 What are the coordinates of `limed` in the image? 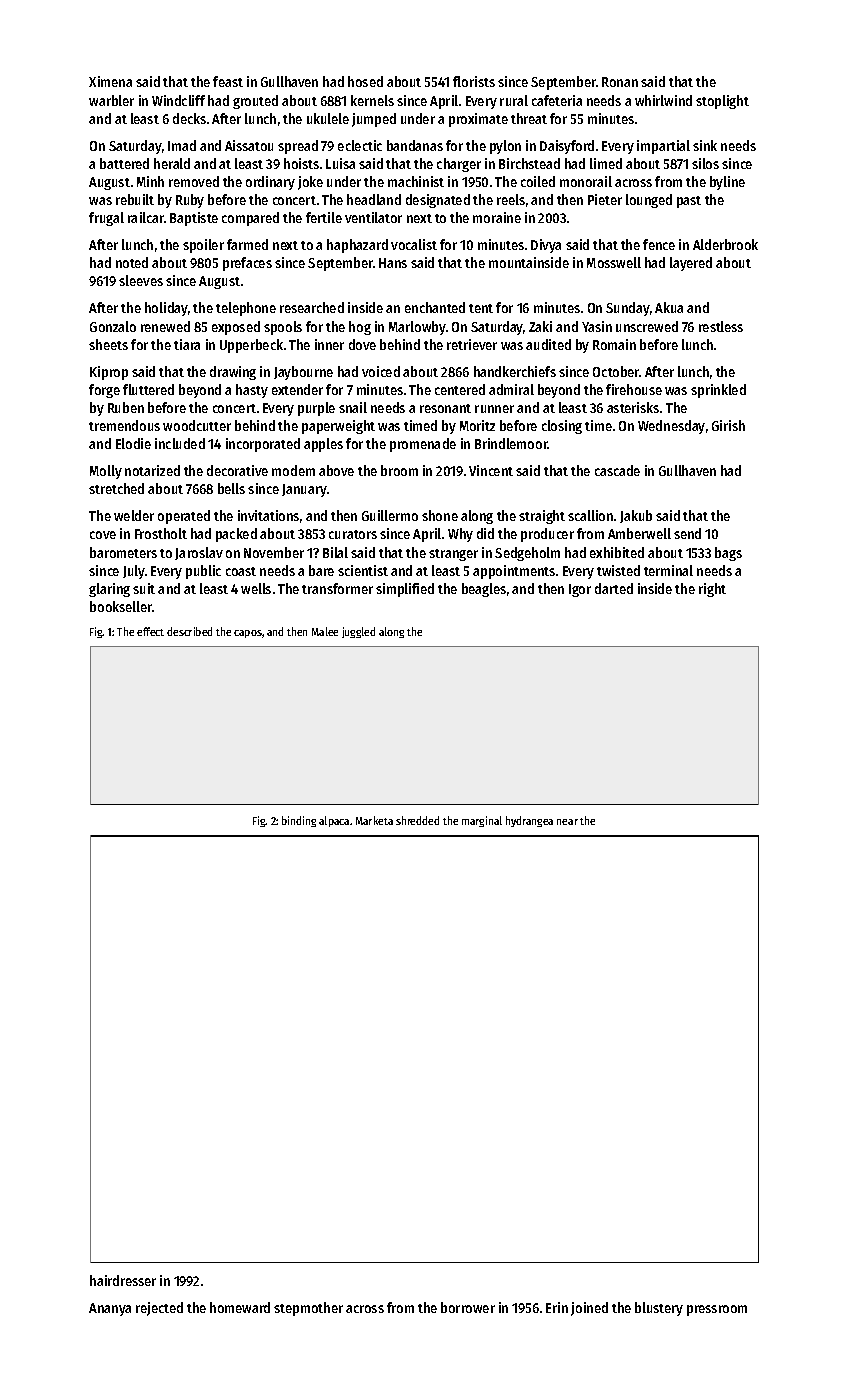 It's located at (606, 163).
